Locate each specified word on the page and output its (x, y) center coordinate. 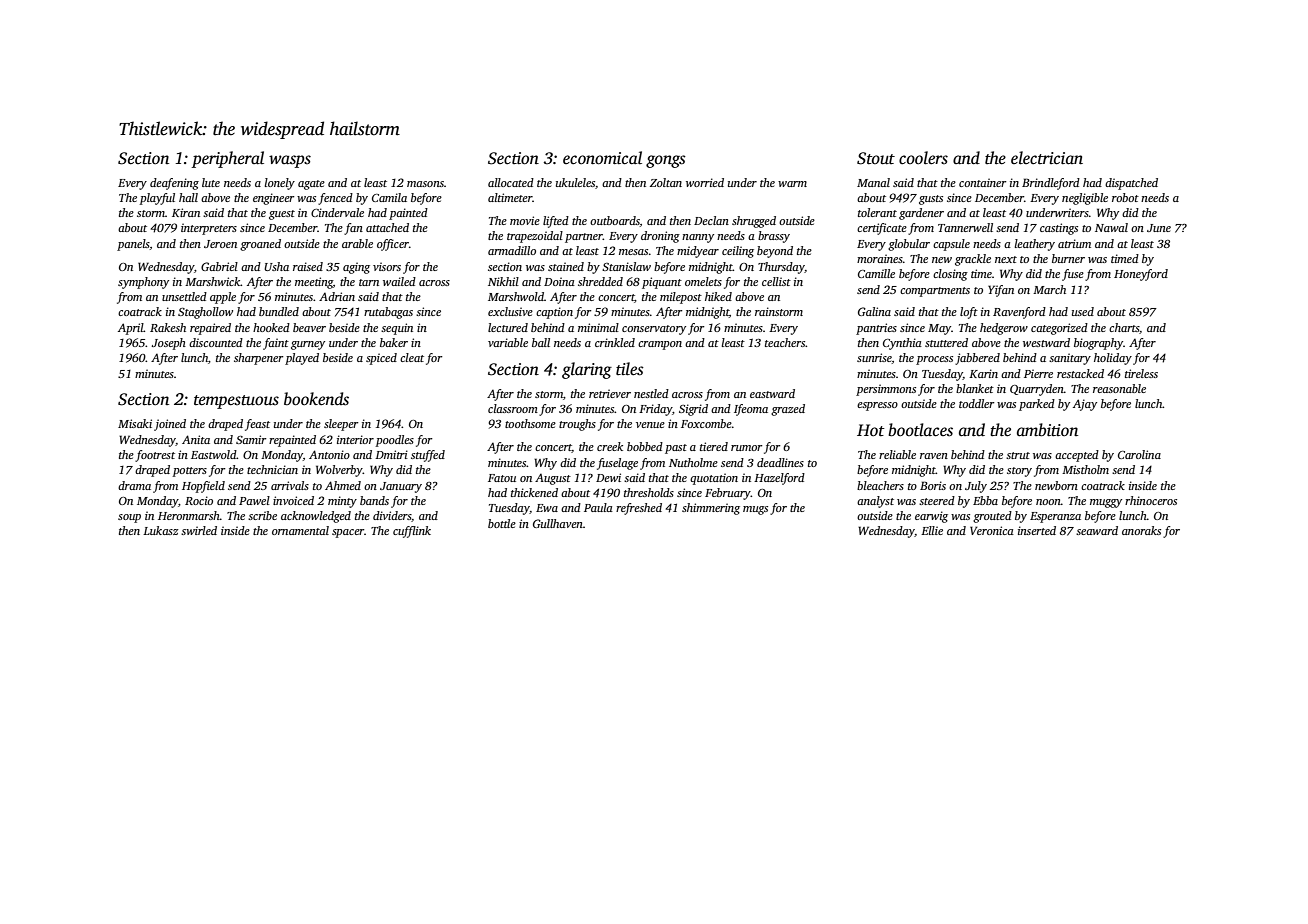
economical (602, 158)
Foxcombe (706, 423)
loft (969, 313)
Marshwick (213, 281)
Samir (251, 439)
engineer (273, 199)
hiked (718, 296)
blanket (975, 388)
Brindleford (1051, 184)
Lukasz (160, 530)
